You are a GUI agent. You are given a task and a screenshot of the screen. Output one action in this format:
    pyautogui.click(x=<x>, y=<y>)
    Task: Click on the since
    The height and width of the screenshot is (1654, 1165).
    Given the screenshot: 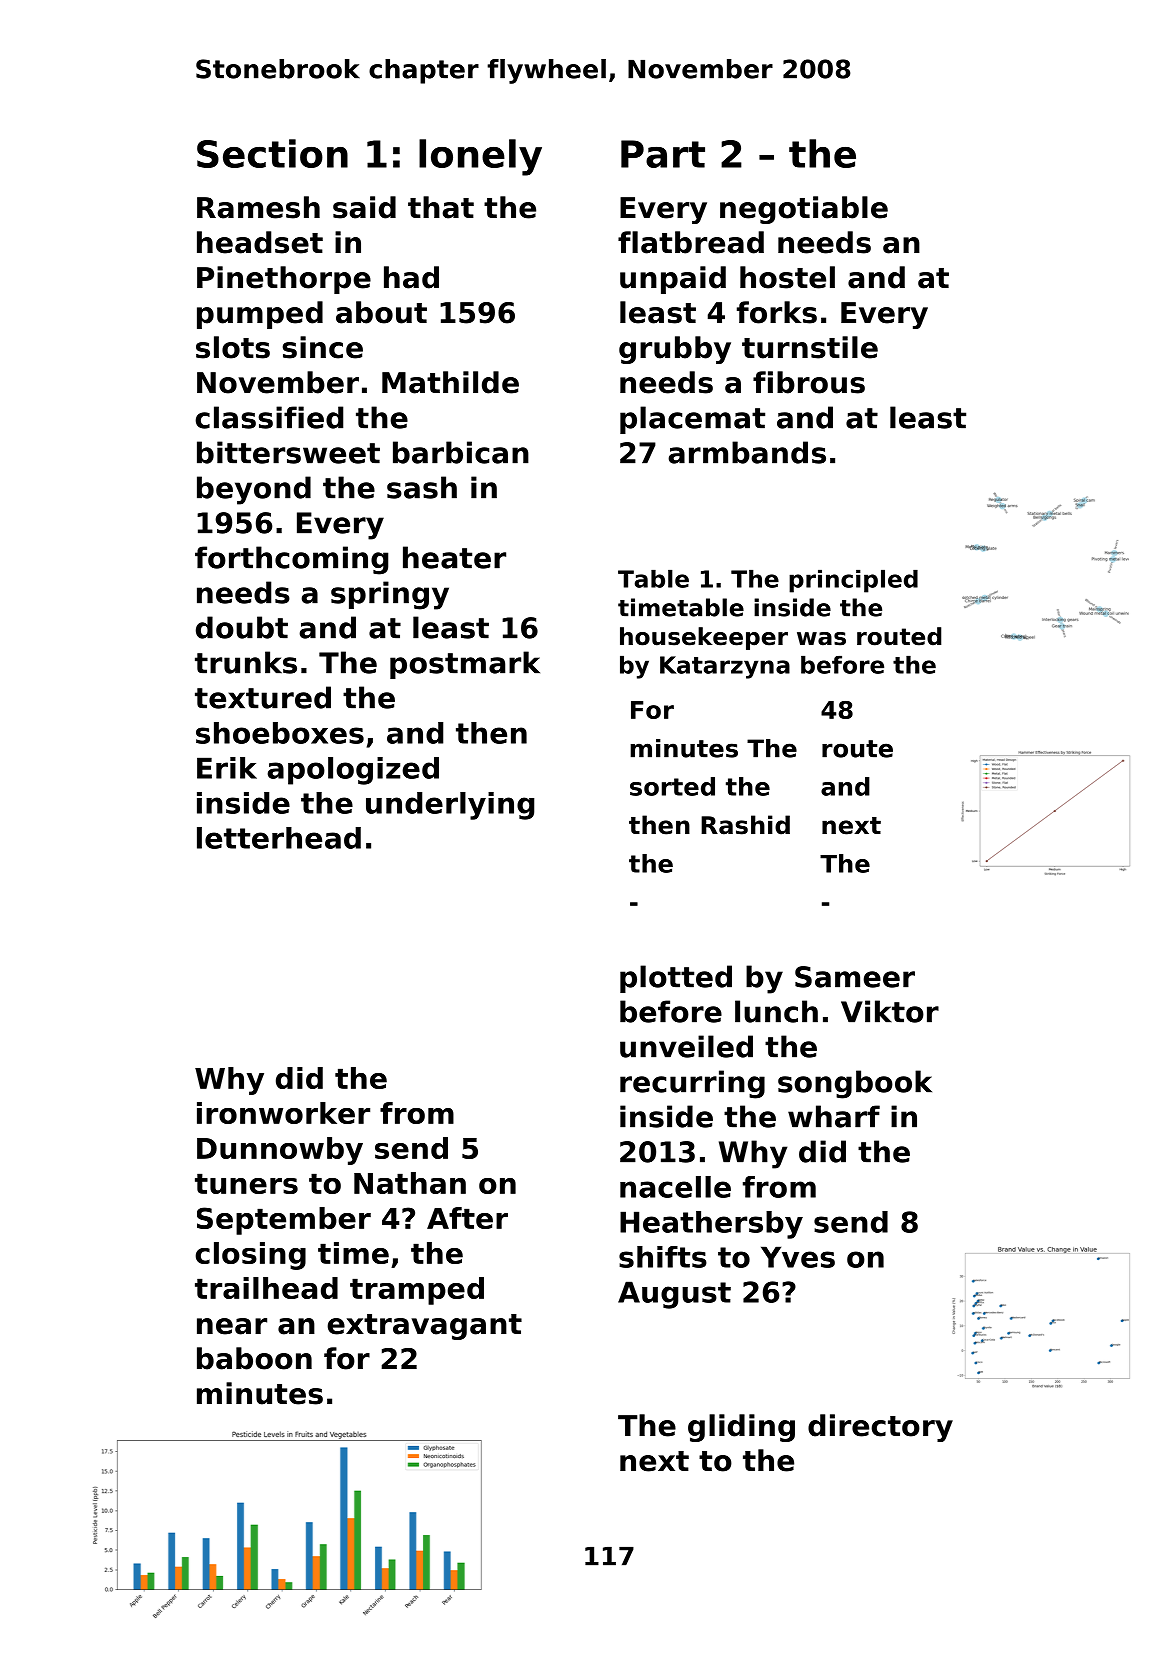 What is the action you would take?
    pyautogui.click(x=323, y=347)
